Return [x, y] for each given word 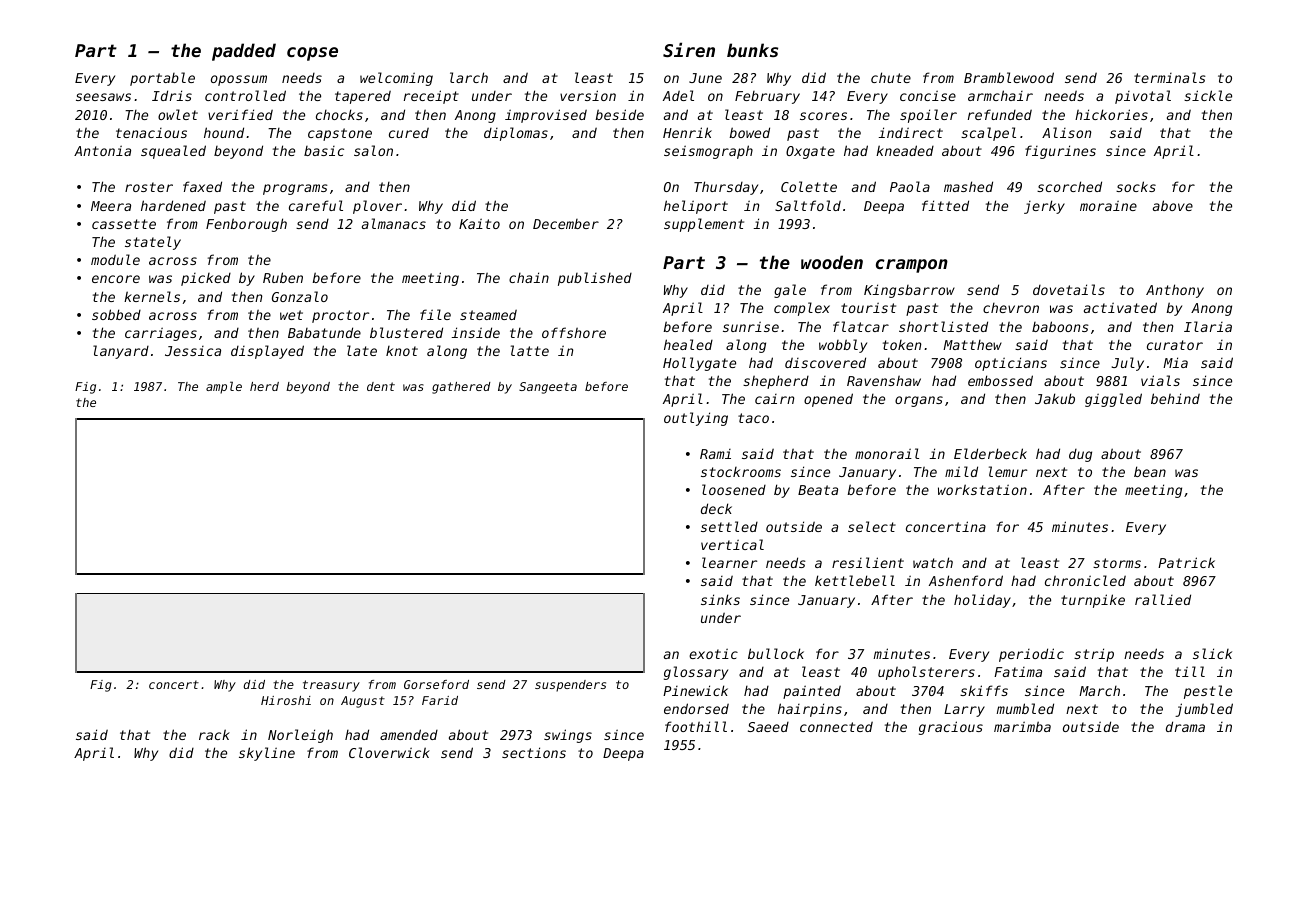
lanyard [121, 352]
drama [1185, 726]
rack [214, 734]
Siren [689, 49]
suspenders [570, 686]
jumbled [1204, 710]
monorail [887, 453]
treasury [331, 686]
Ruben [283, 277]
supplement [704, 225]
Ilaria [1208, 326]
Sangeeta [548, 388]
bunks [752, 50]
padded [244, 52]
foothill [696, 726]
